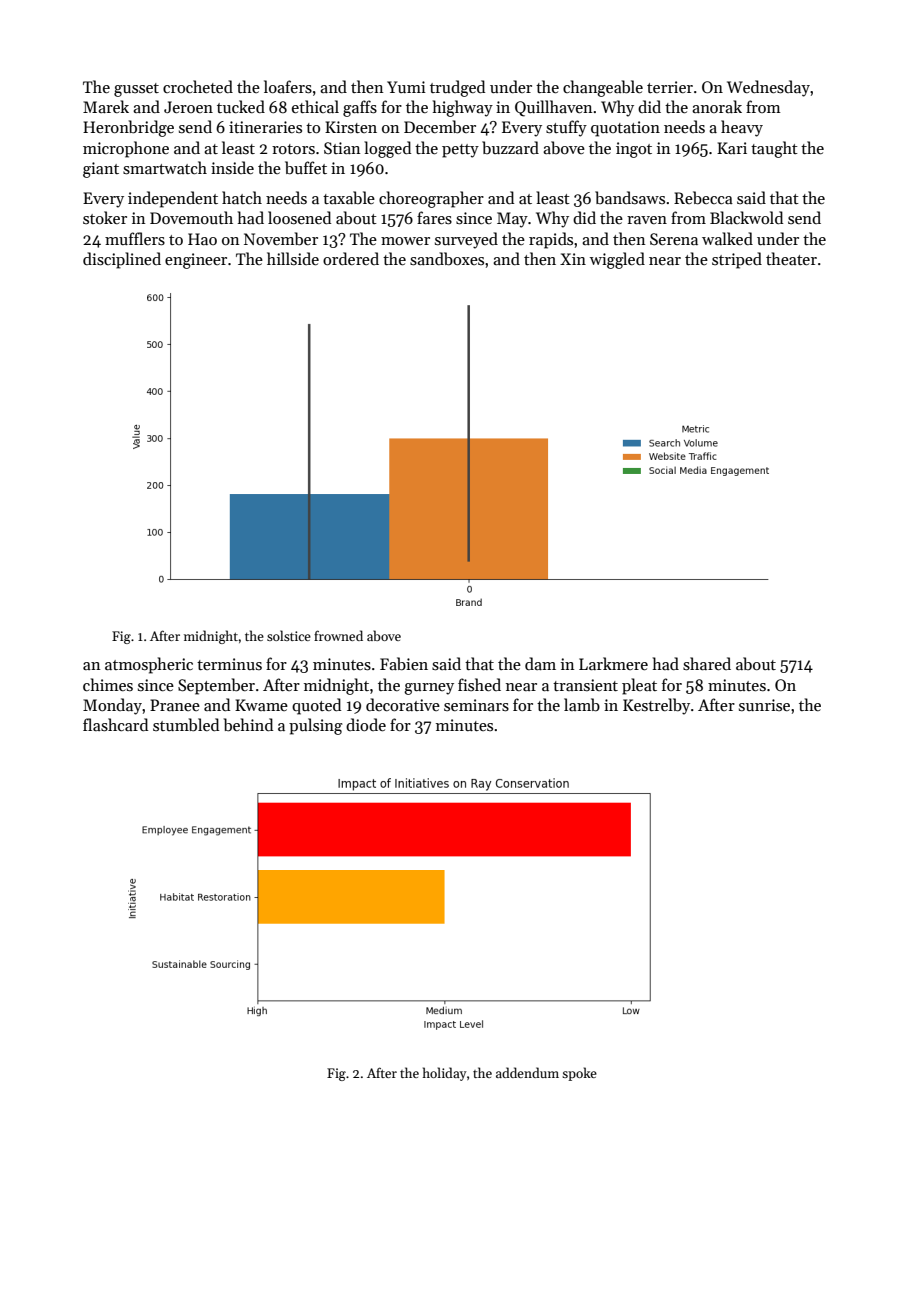  I want to click on stumbled, so click(186, 725).
